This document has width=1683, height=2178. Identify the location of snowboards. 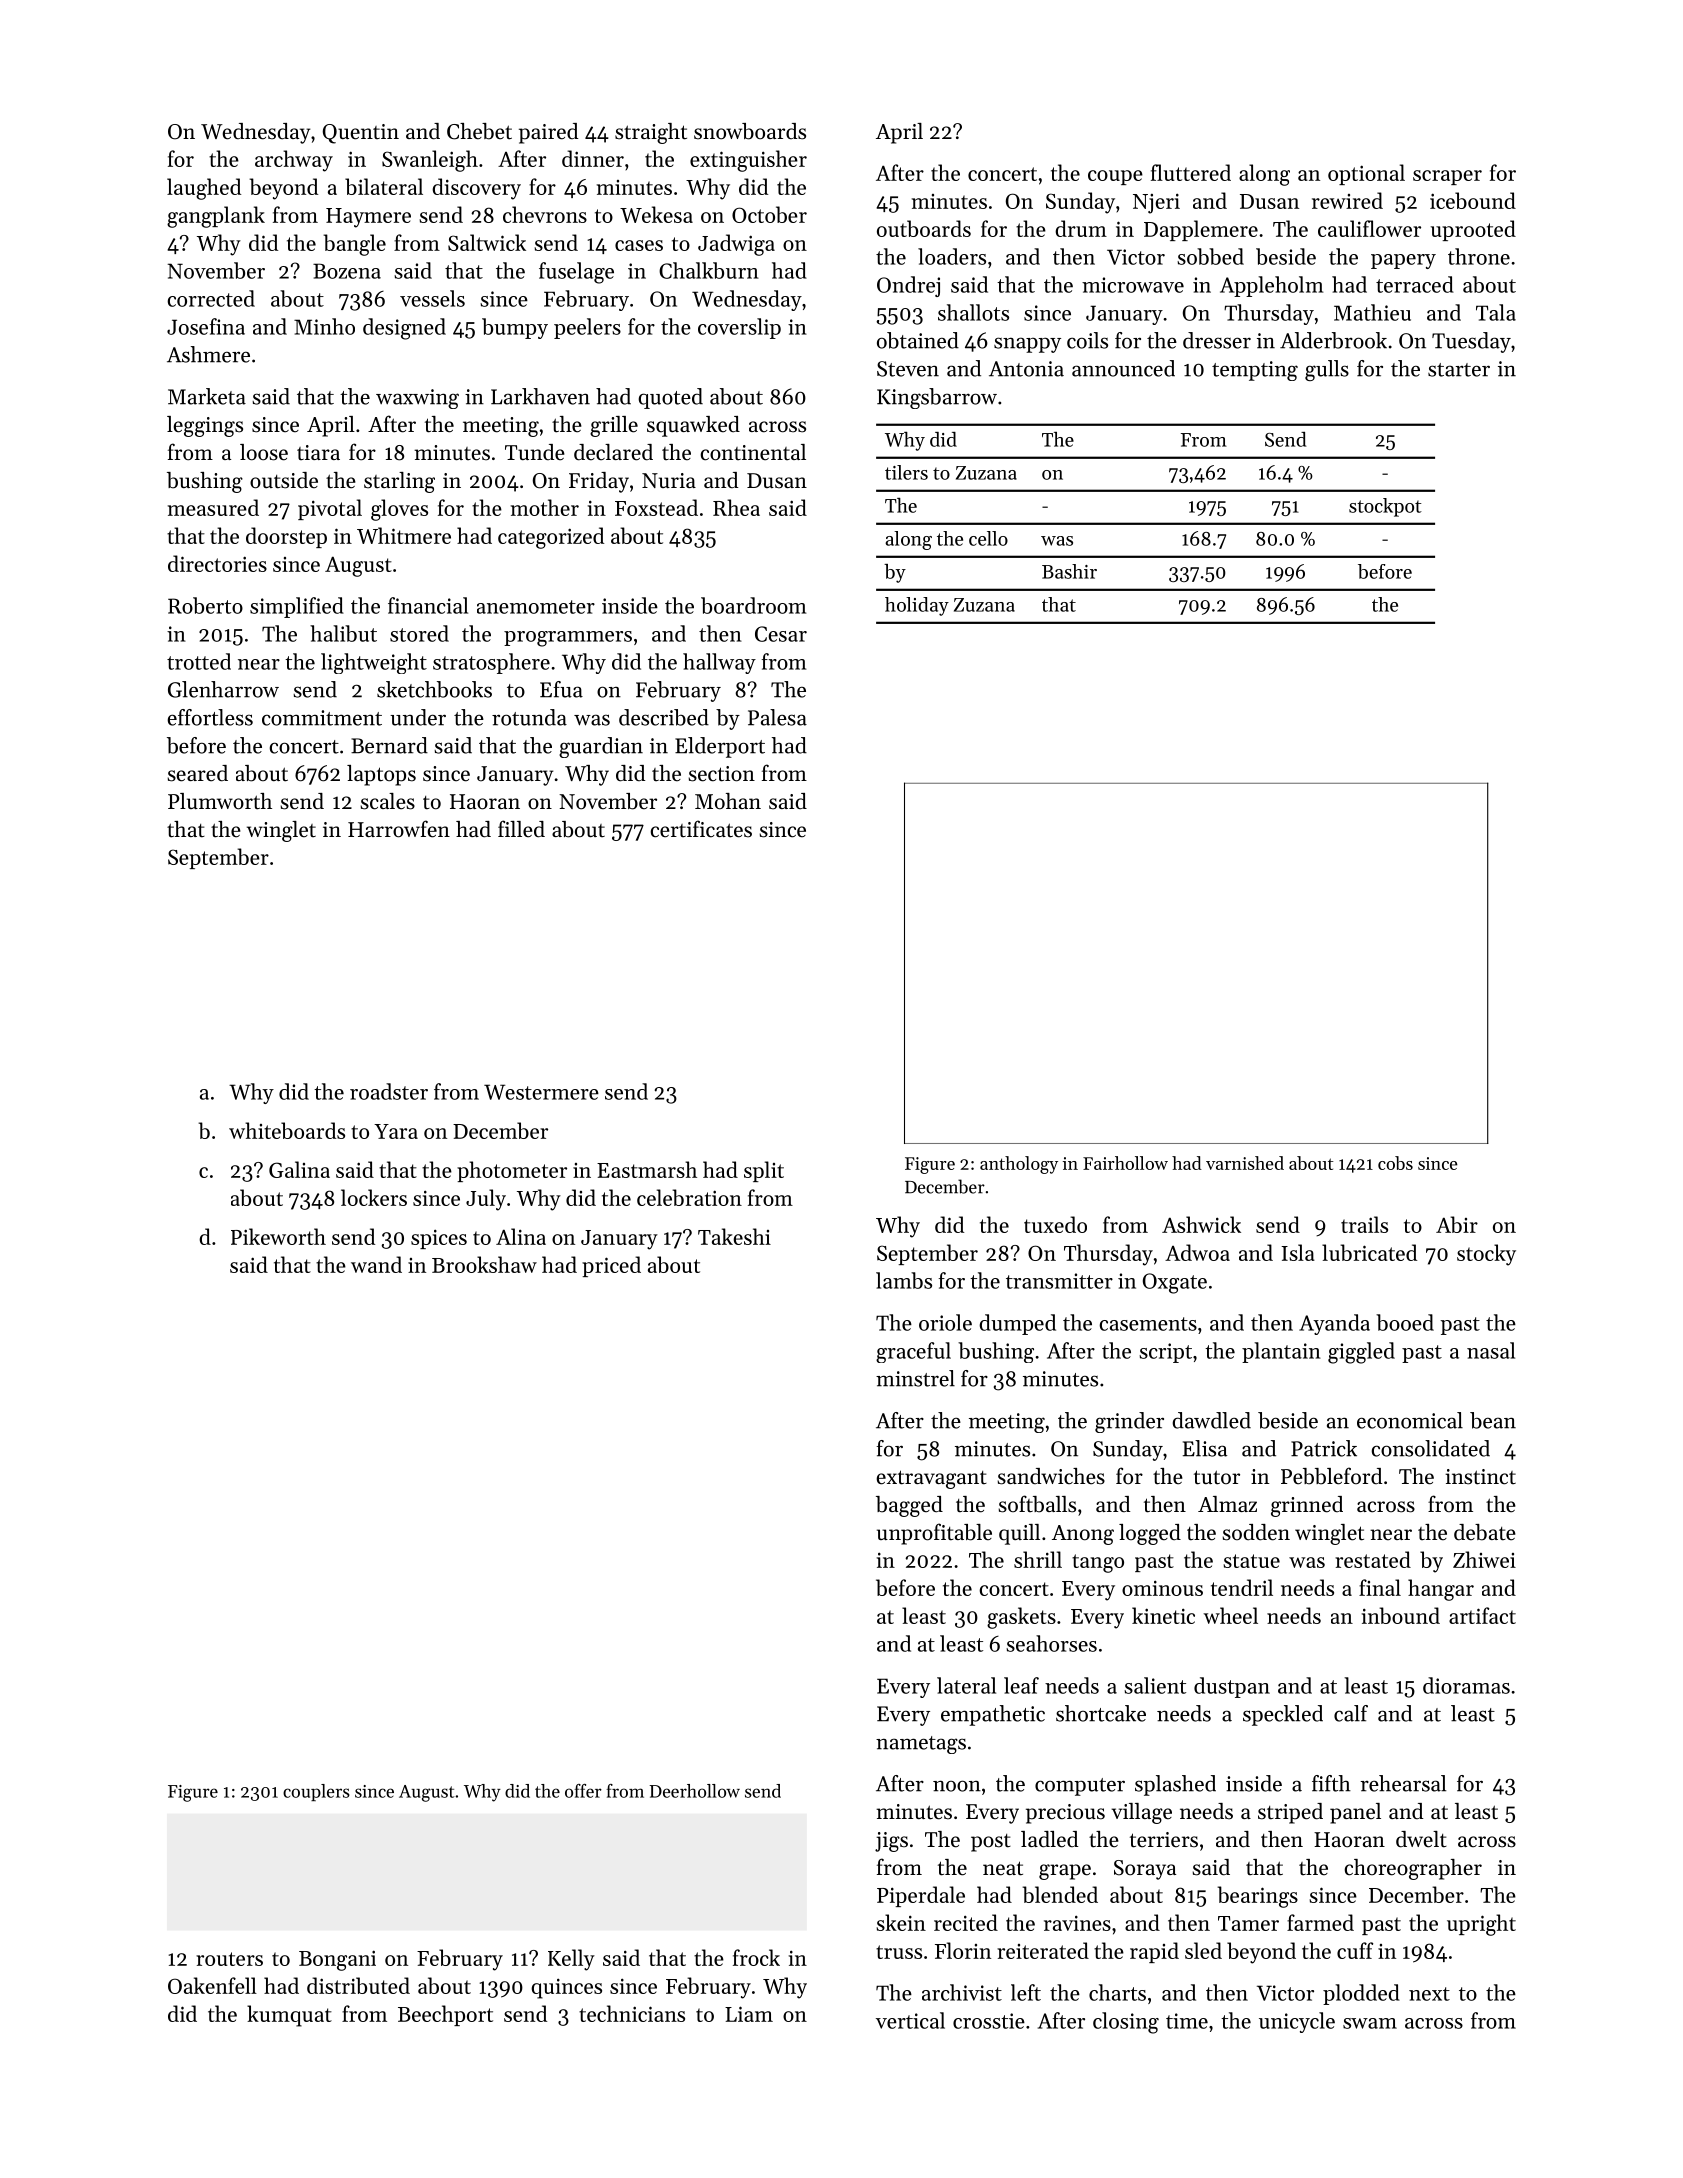
(750, 131).
